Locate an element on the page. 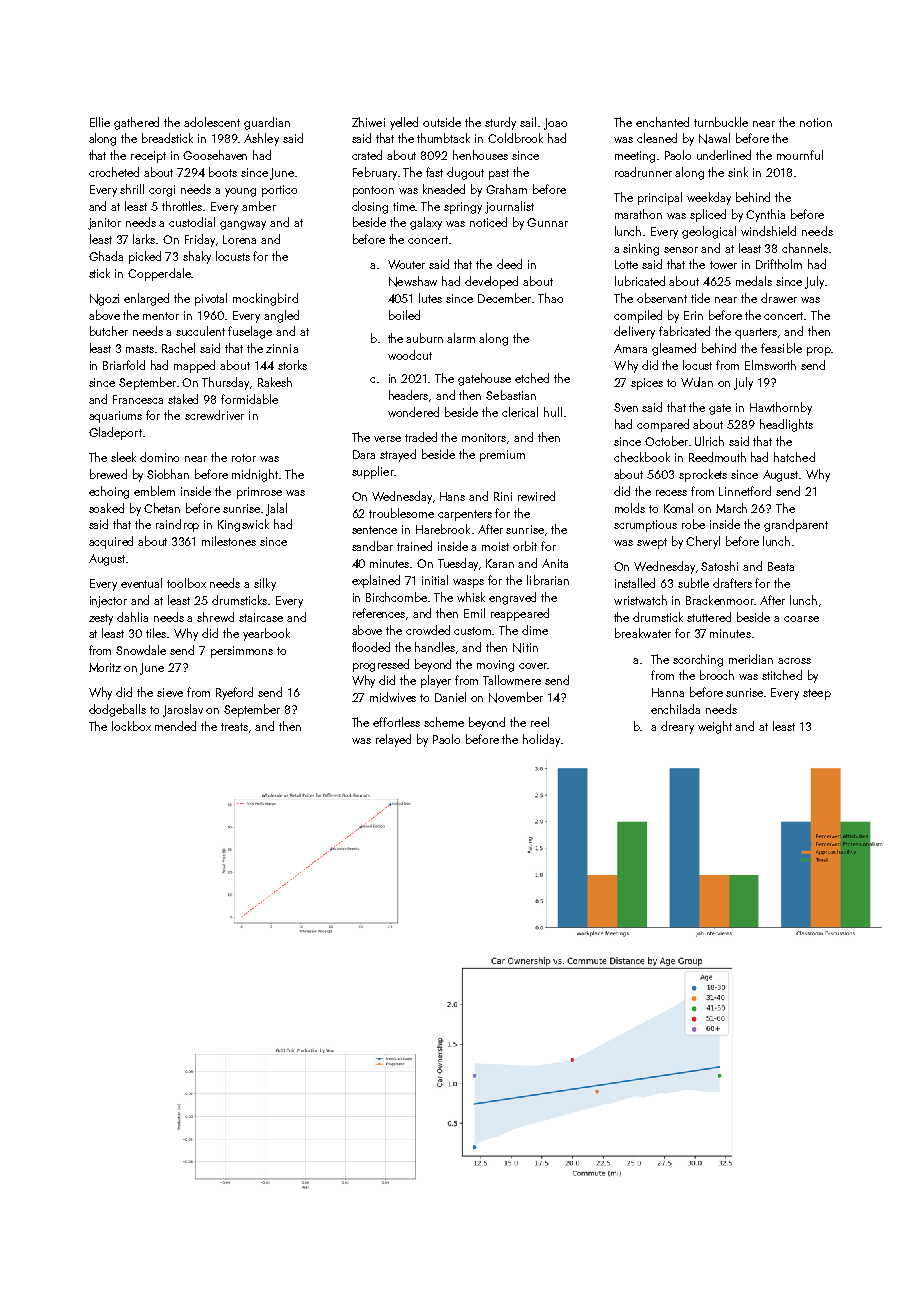 The width and height of the document is (924, 1308). Briarfold is located at coordinates (124, 365).
